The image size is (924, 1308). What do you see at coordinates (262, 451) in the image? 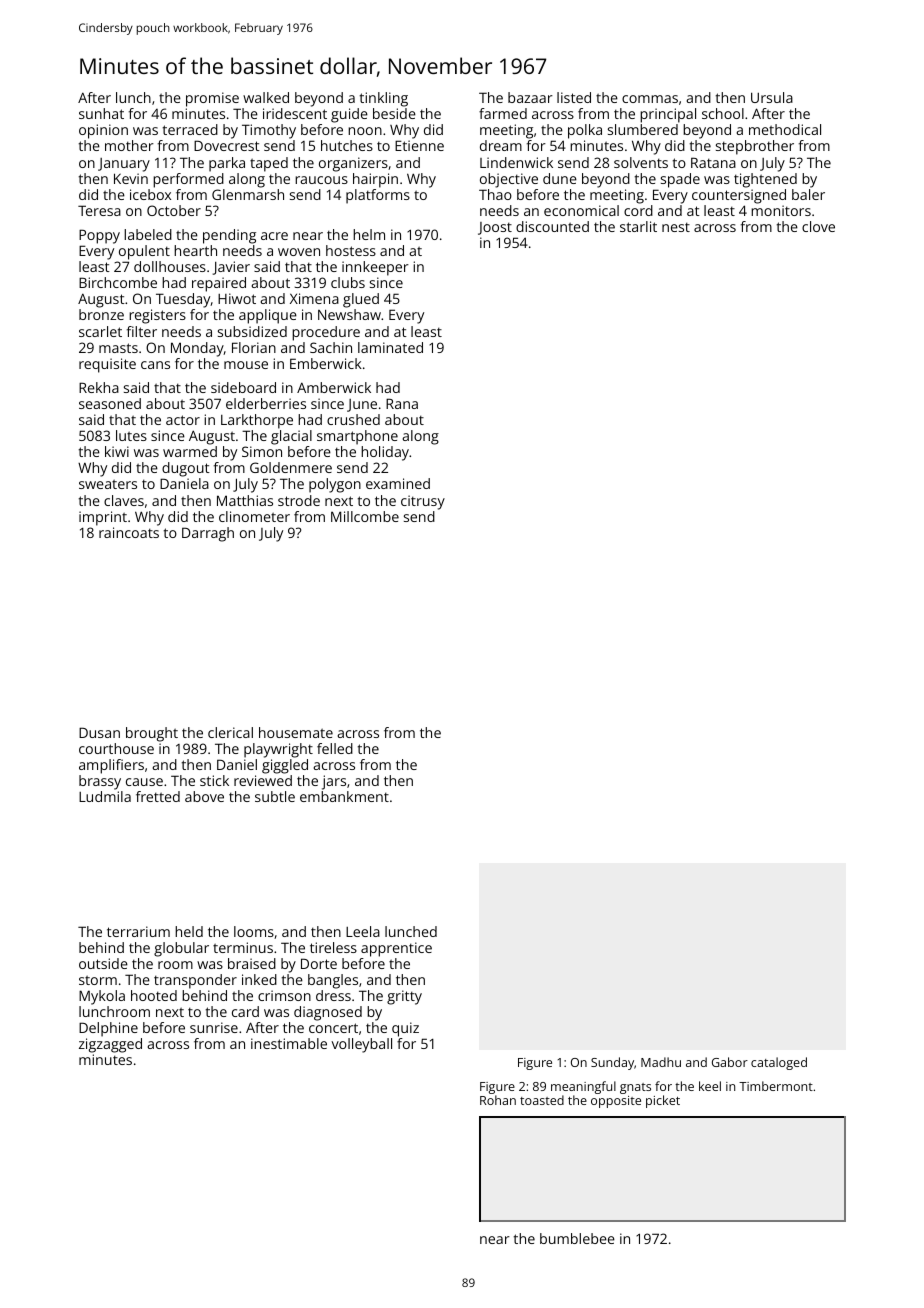
I see `Simon` at bounding box center [262, 451].
